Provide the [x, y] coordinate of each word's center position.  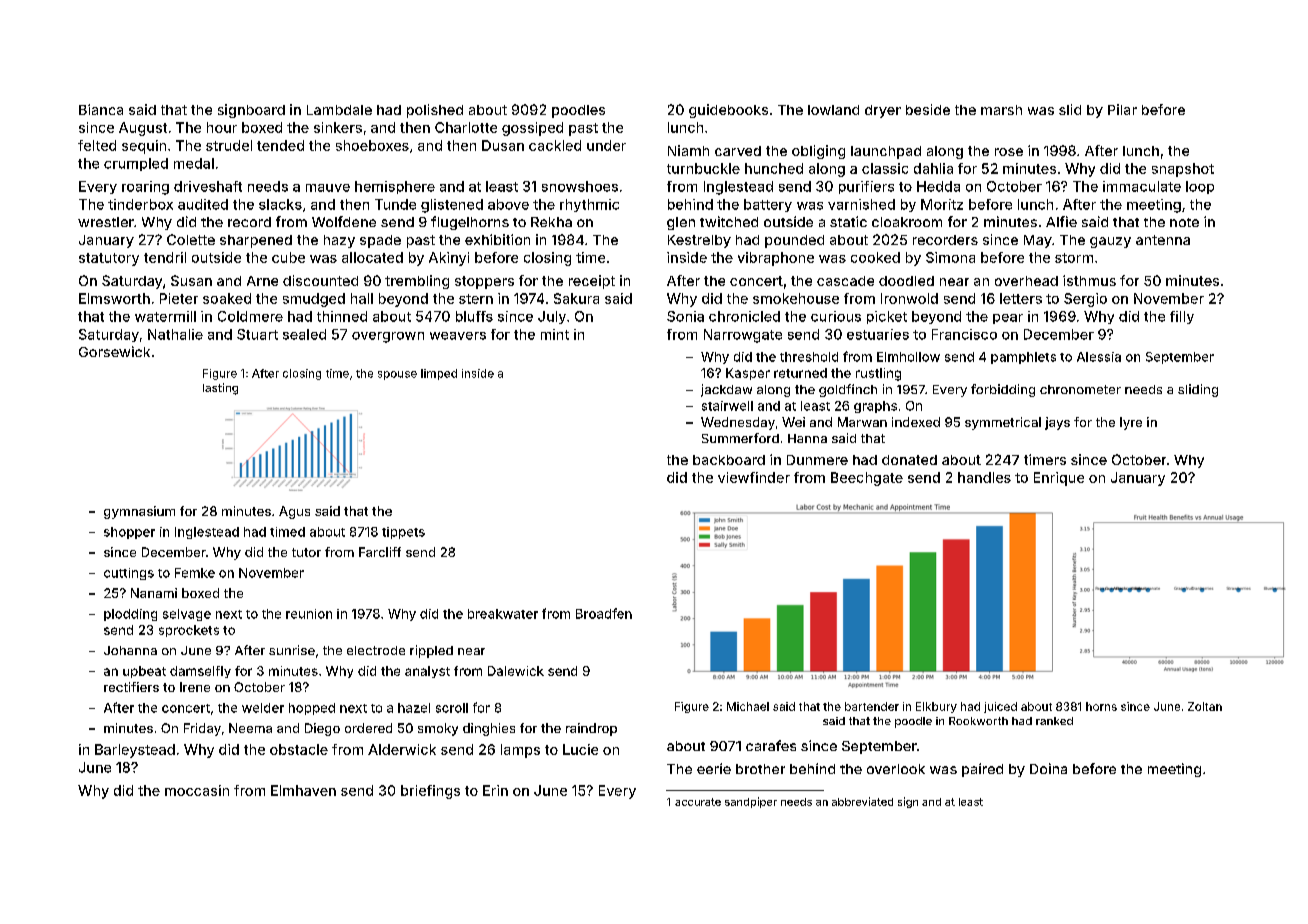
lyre [1131, 423]
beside [928, 109]
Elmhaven [303, 790]
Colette [191, 239]
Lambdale [339, 110]
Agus [294, 512]
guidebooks [728, 111]
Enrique [1059, 479]
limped [439, 374]
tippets [403, 533]
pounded [794, 241]
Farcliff [380, 552]
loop [1200, 187]
